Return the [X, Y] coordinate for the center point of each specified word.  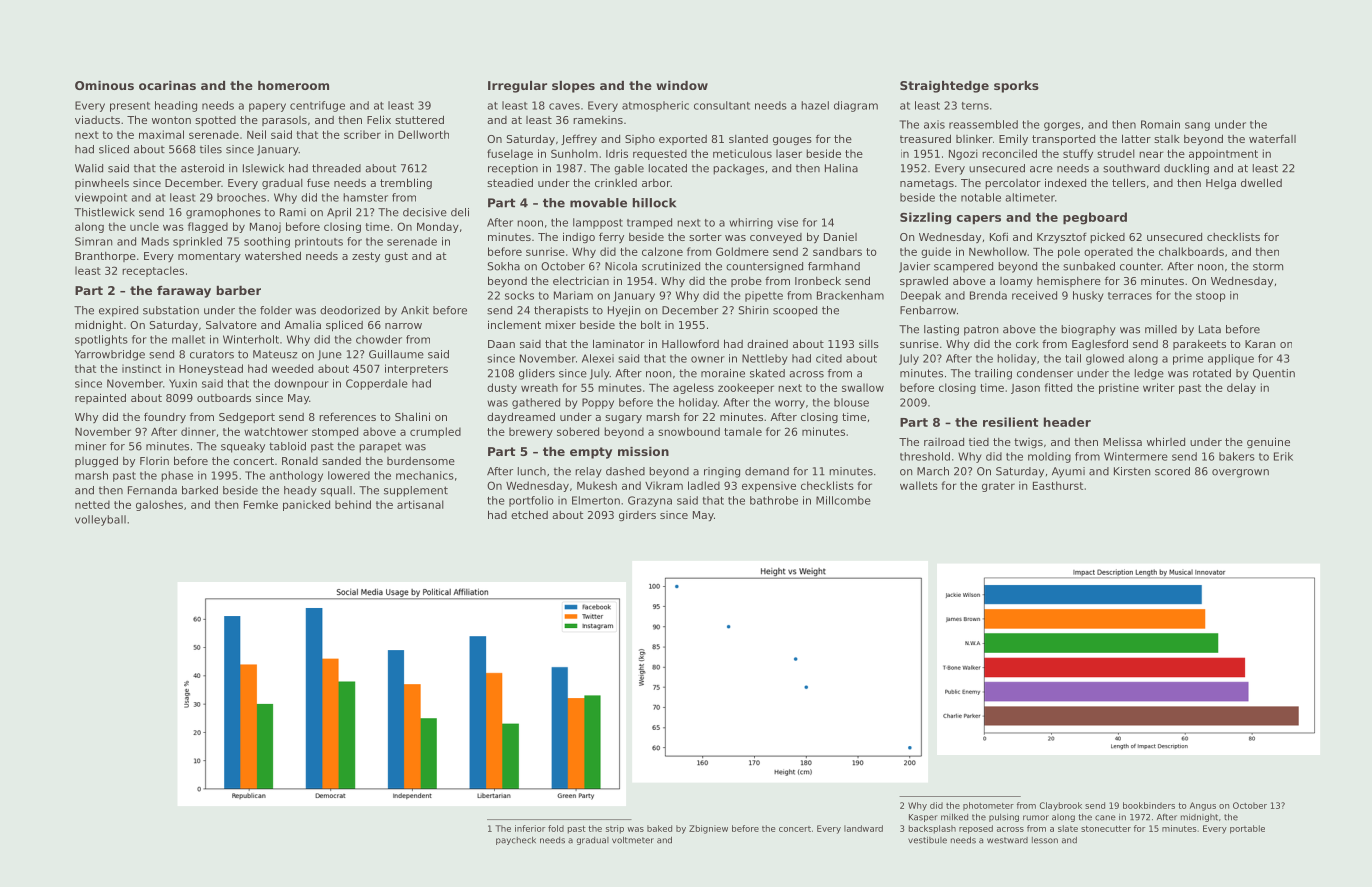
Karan [1260, 344]
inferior [530, 828]
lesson [1045, 840]
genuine [1268, 442]
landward [863, 828]
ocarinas [167, 85]
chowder [379, 339]
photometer [988, 806]
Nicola [621, 266]
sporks [1016, 87]
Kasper [923, 818]
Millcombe [843, 500]
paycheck [516, 841]
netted [92, 504]
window [682, 85]
